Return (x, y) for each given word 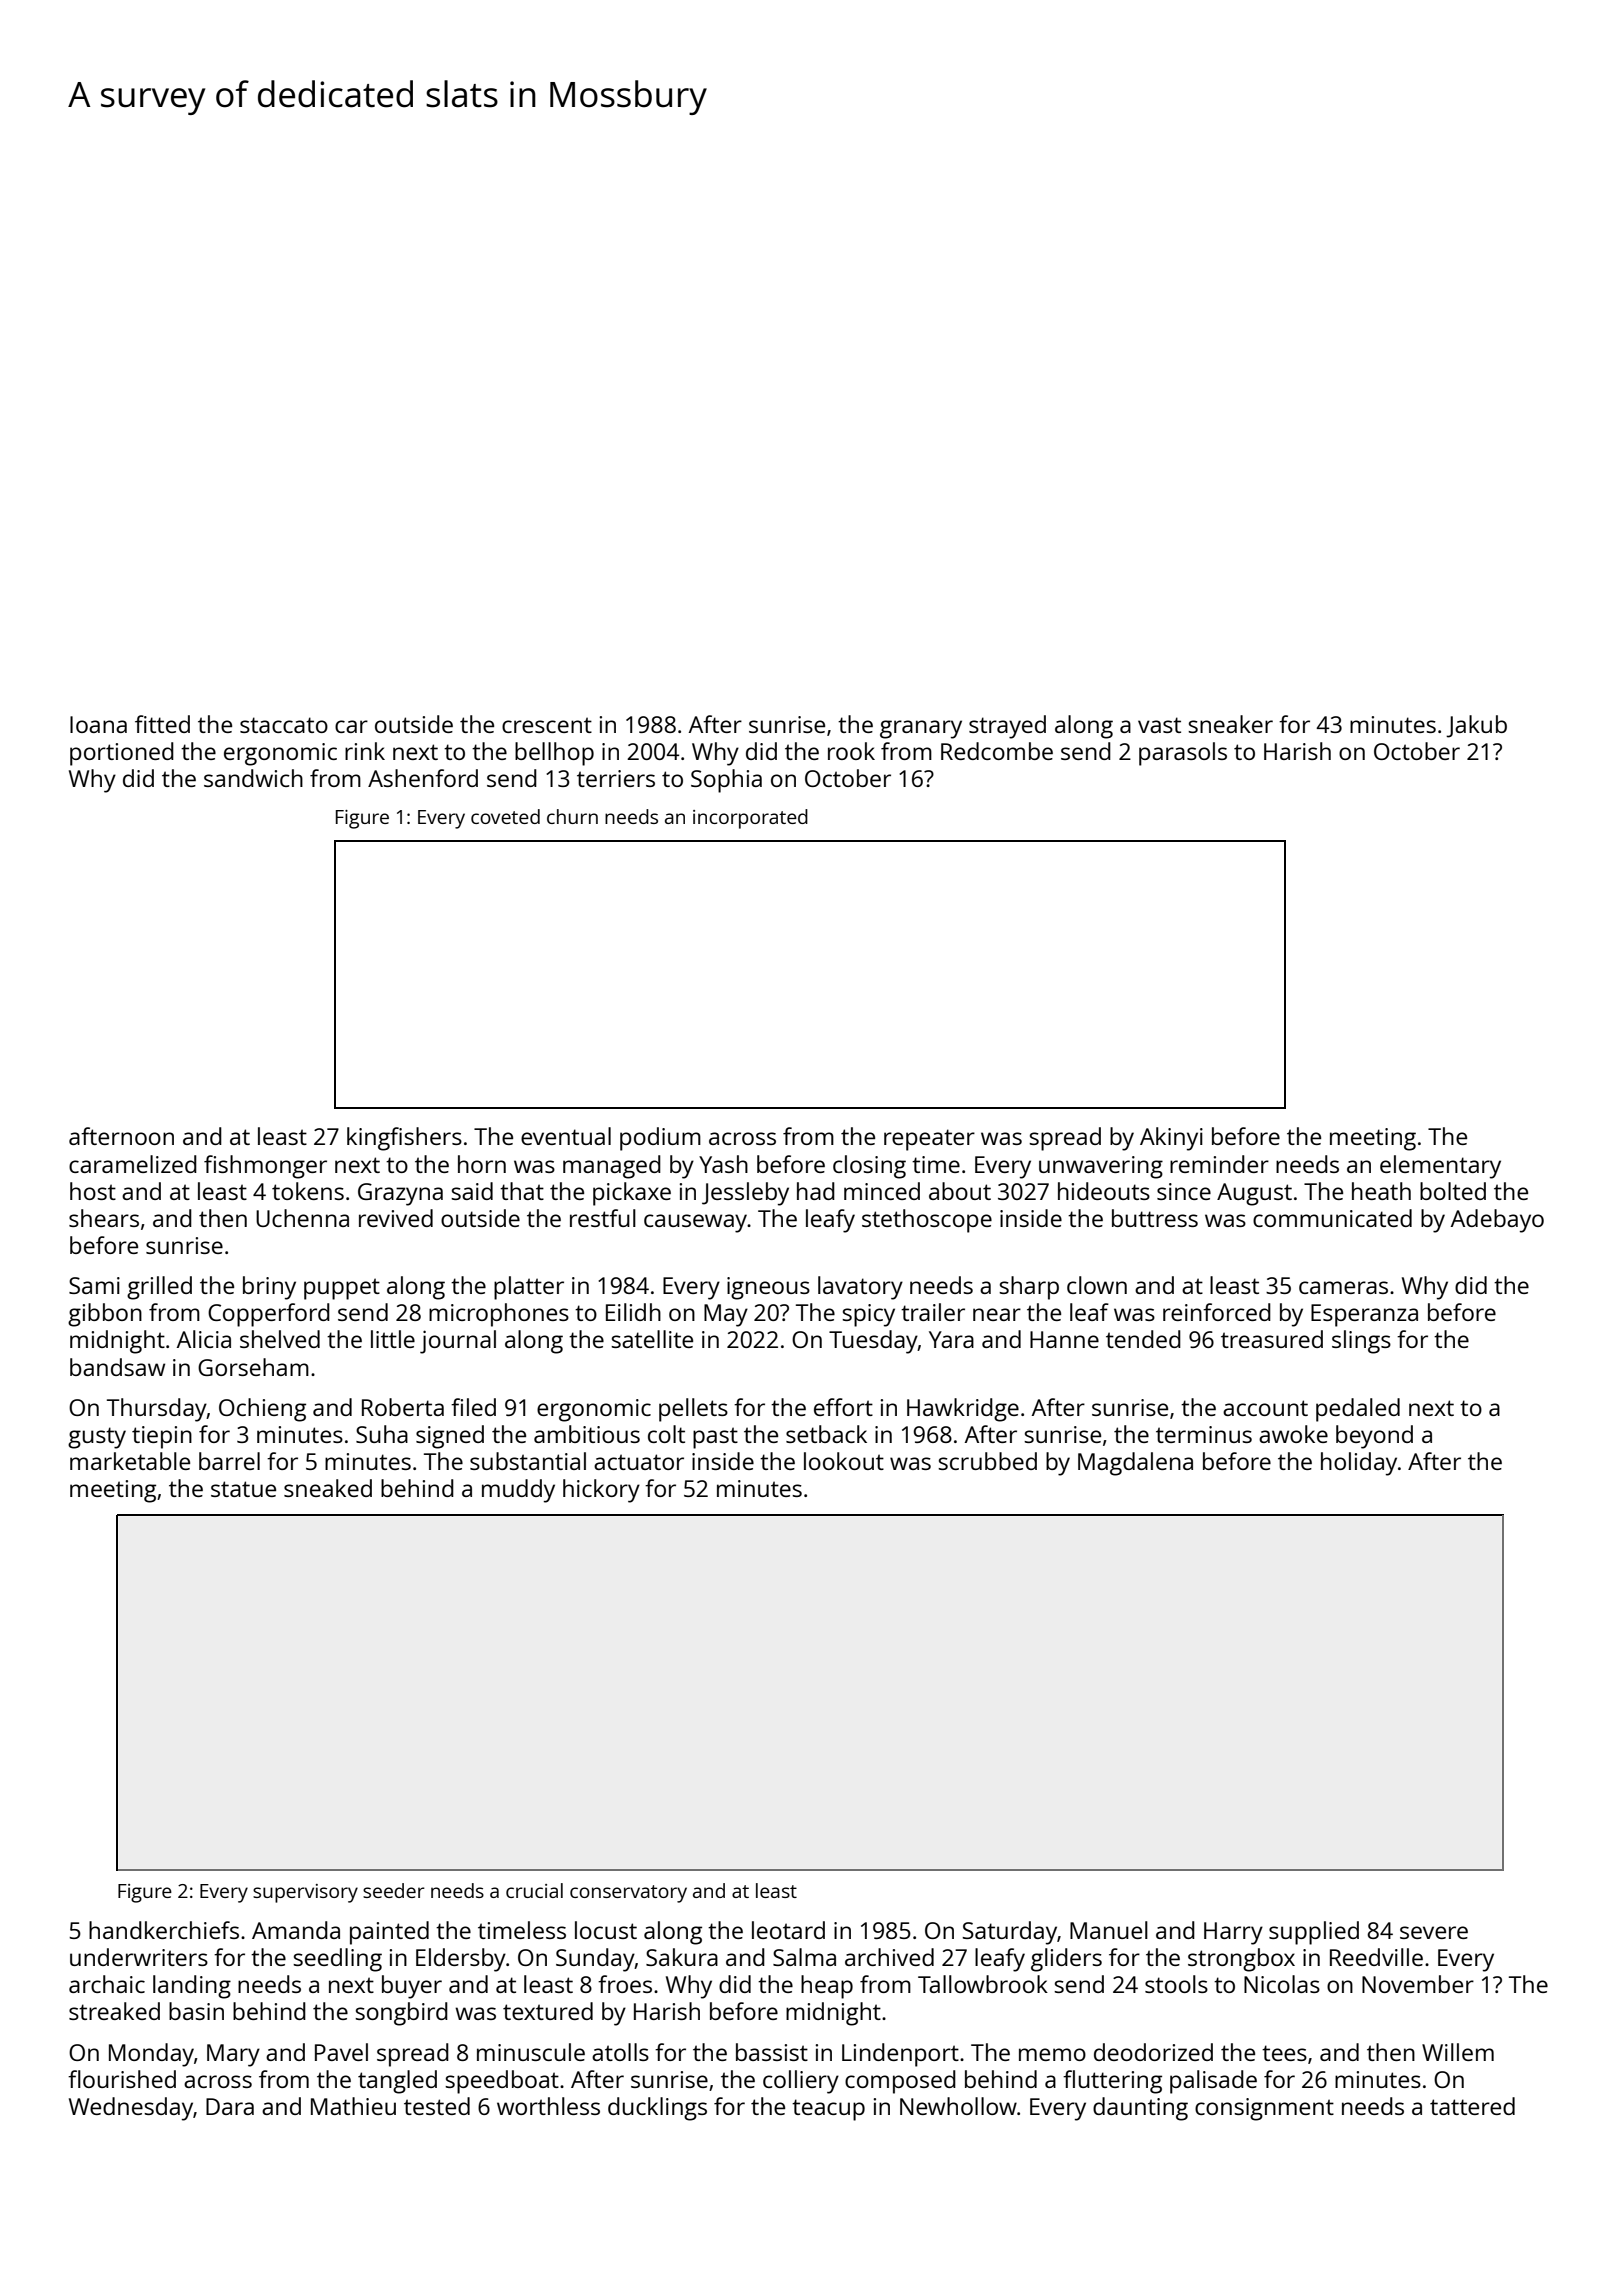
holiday (1359, 1464)
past (715, 1438)
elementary (1440, 1167)
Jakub (1476, 726)
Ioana (98, 724)
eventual (566, 1136)
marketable (130, 1461)
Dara (230, 2106)
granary (921, 729)
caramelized (133, 1164)
